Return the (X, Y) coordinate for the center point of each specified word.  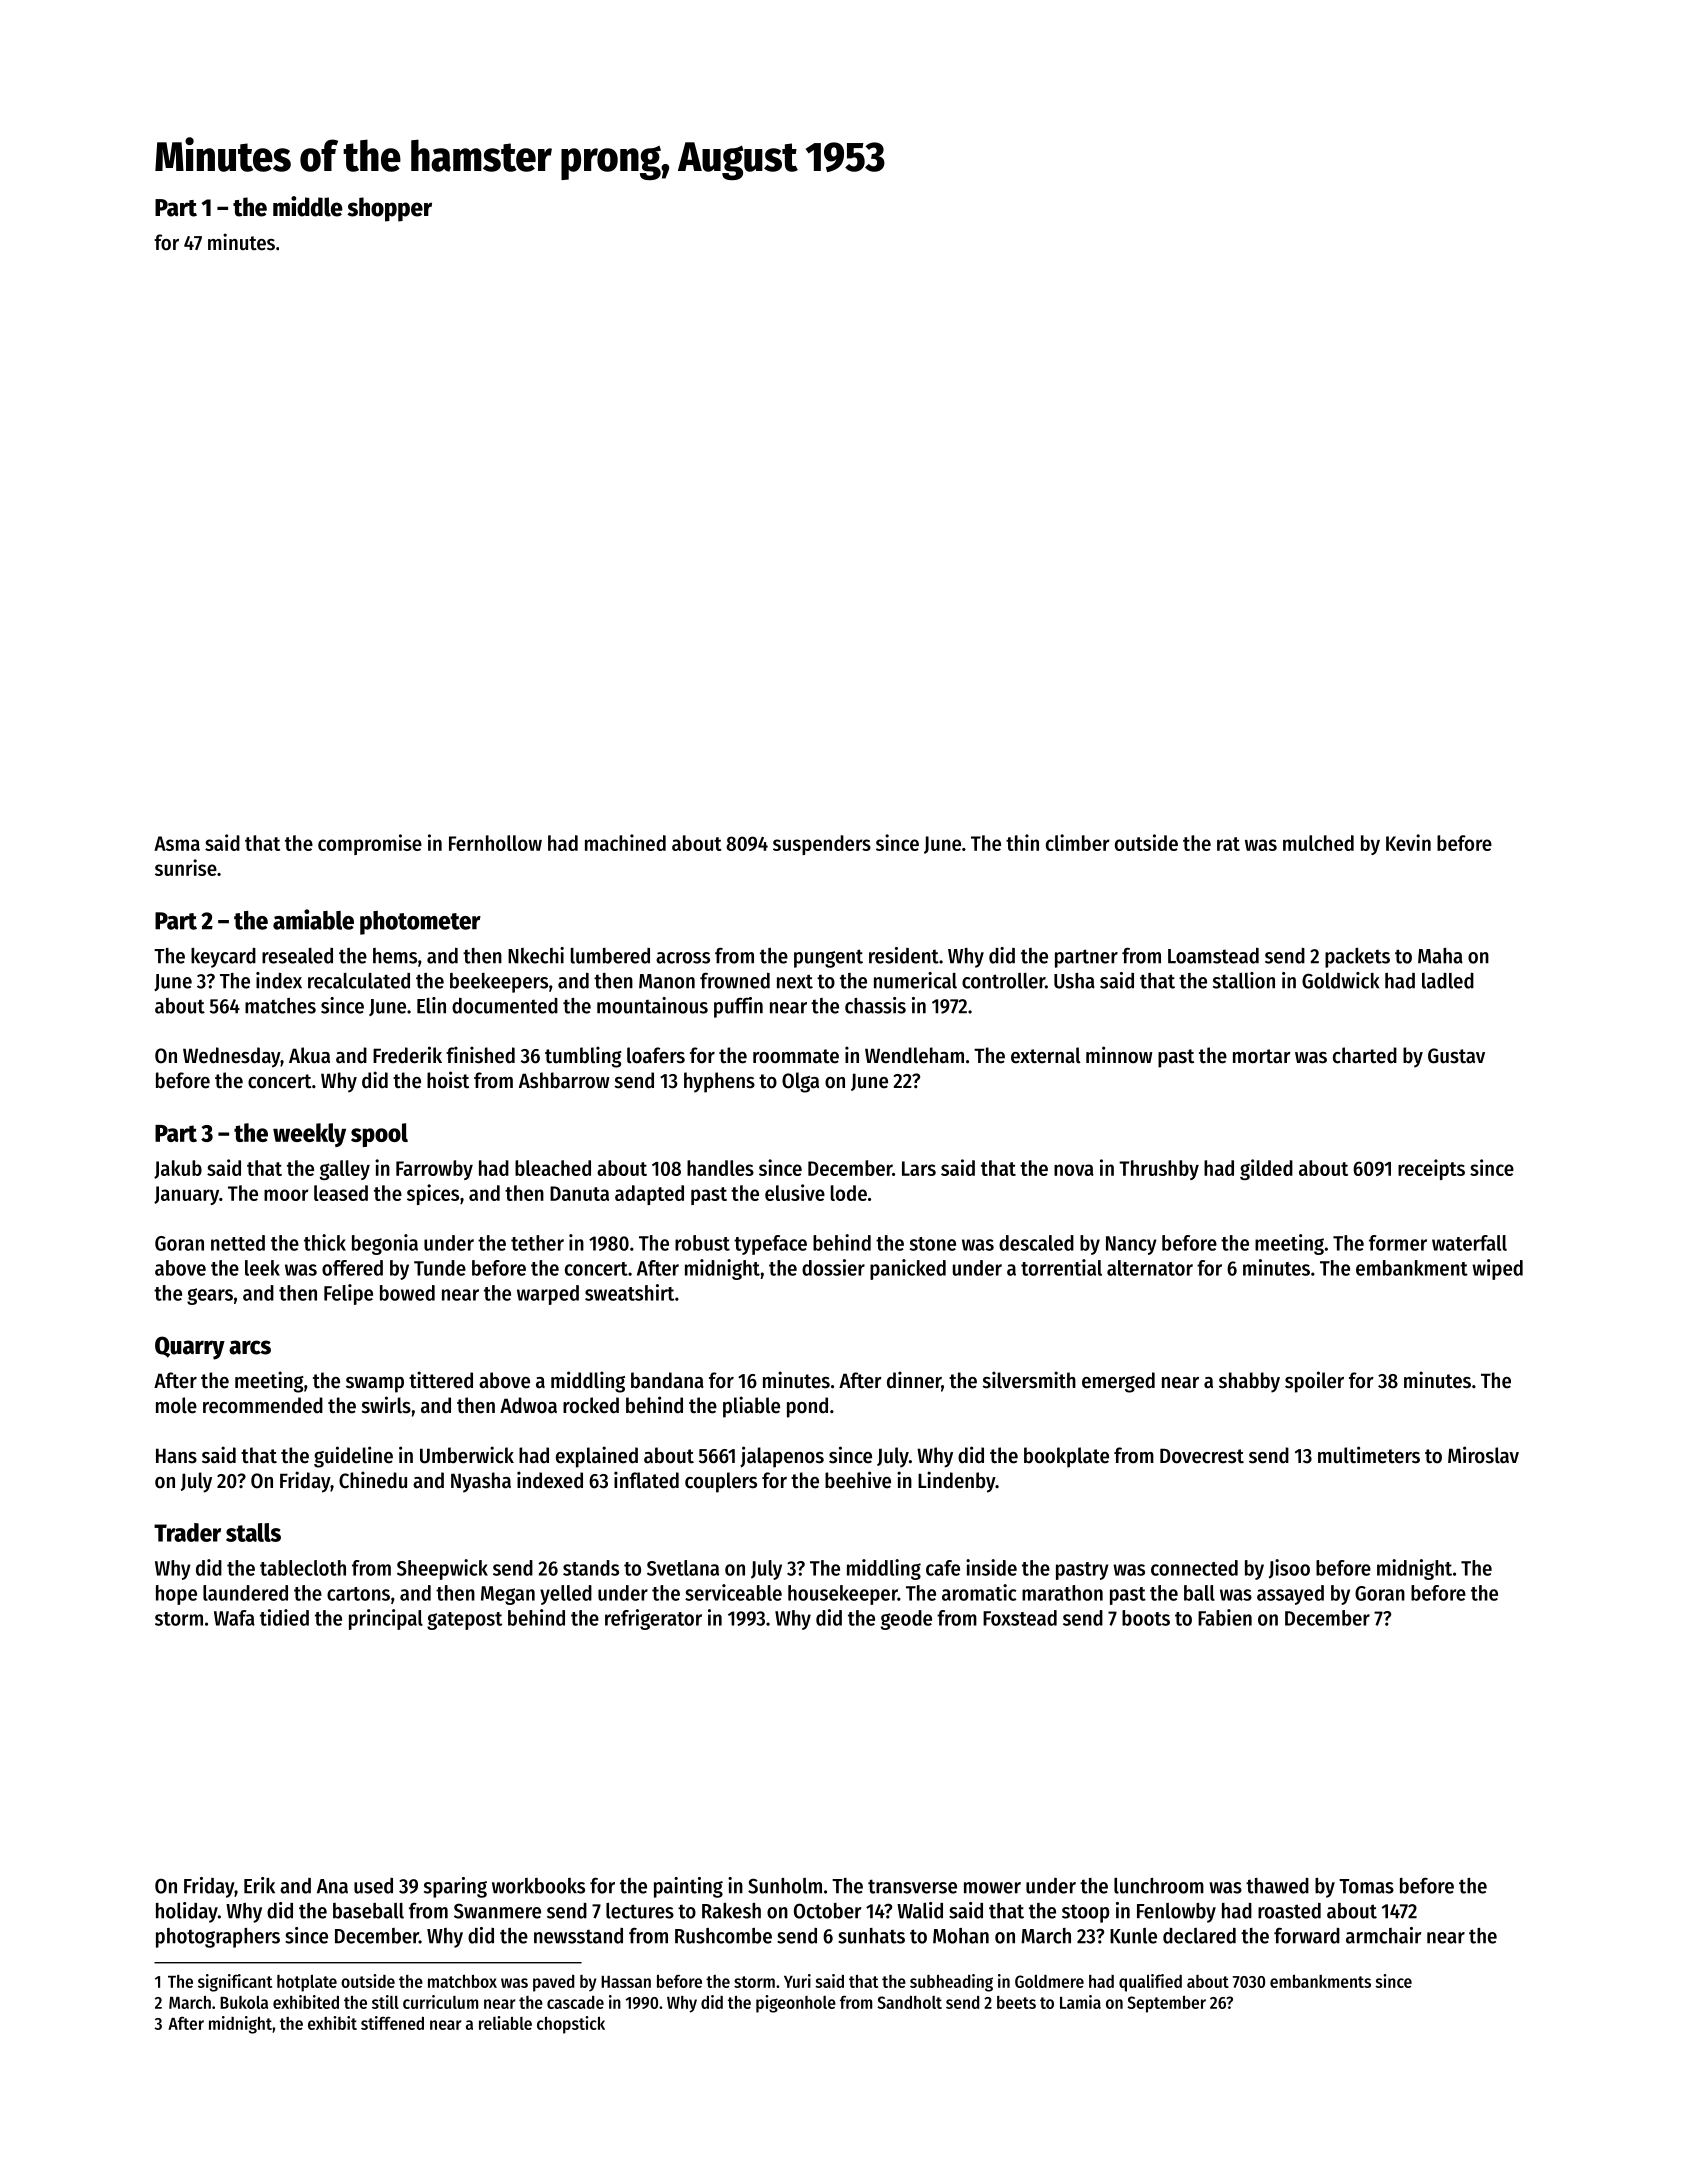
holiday (187, 1912)
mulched (1318, 843)
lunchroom (1159, 1886)
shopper (389, 209)
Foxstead (1020, 1618)
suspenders (822, 845)
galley (345, 1170)
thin (1022, 842)
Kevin (1408, 842)
